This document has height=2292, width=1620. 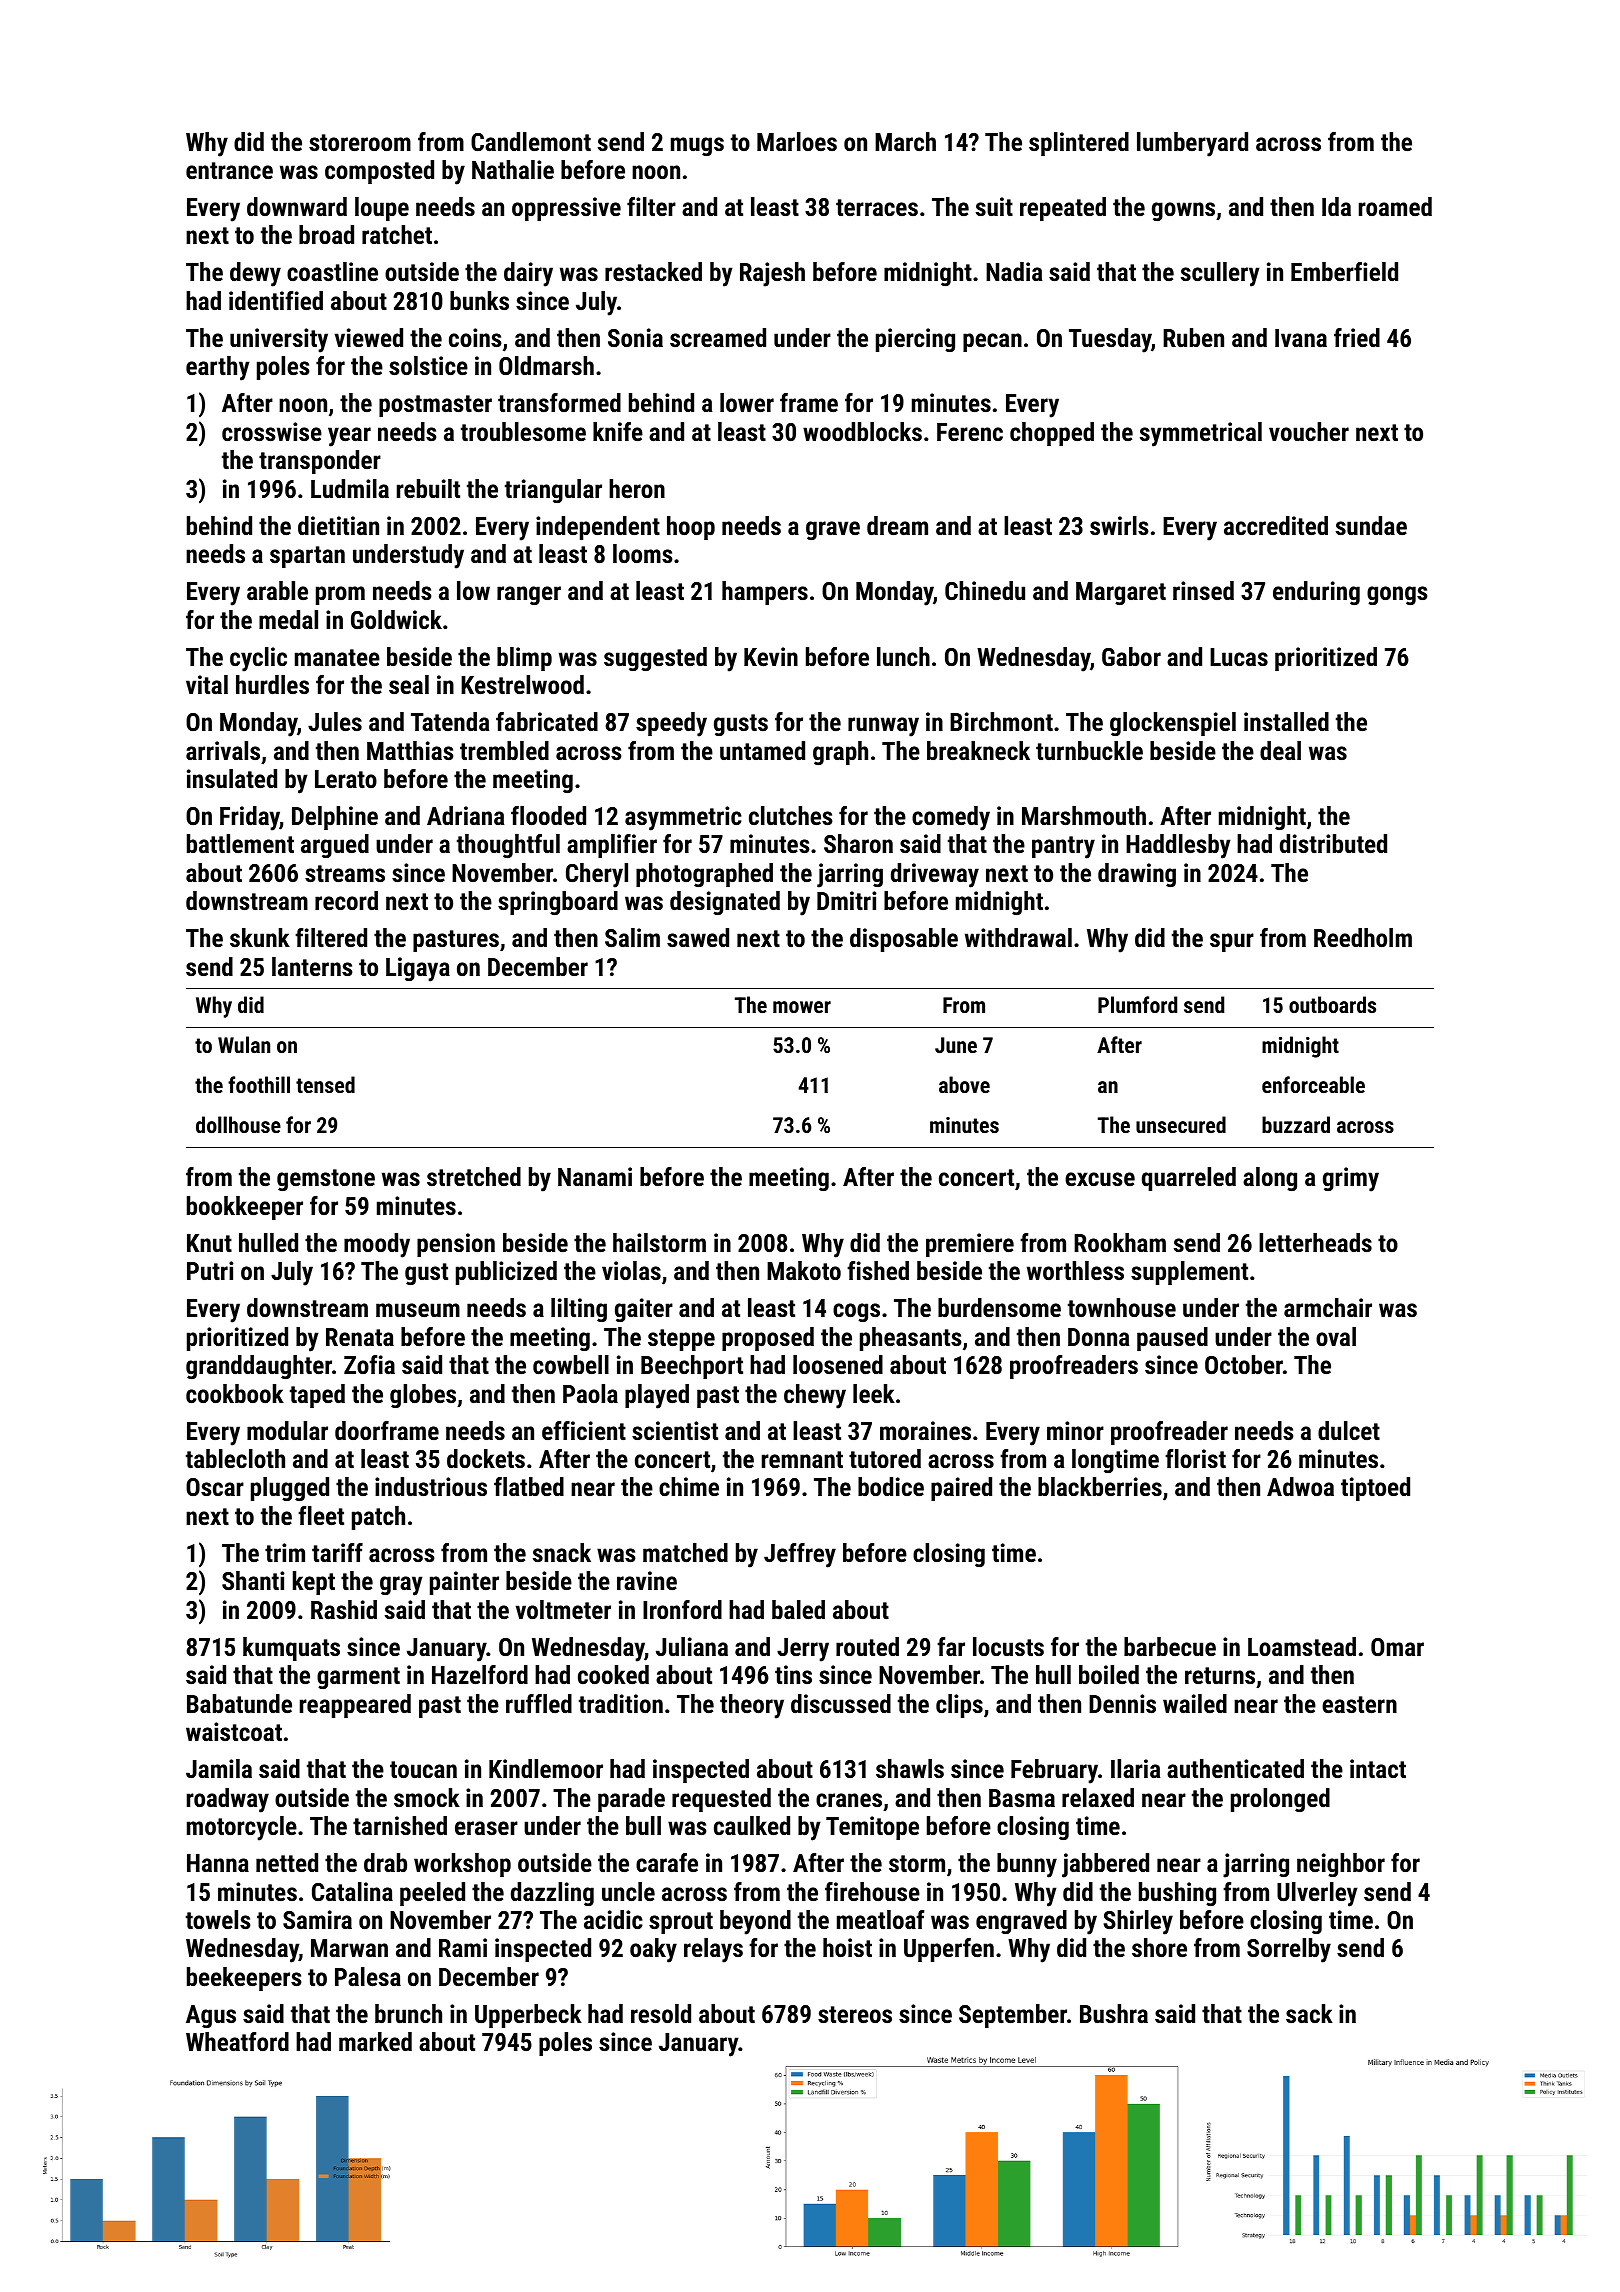 What do you see at coordinates (671, 724) in the document?
I see `speedy` at bounding box center [671, 724].
